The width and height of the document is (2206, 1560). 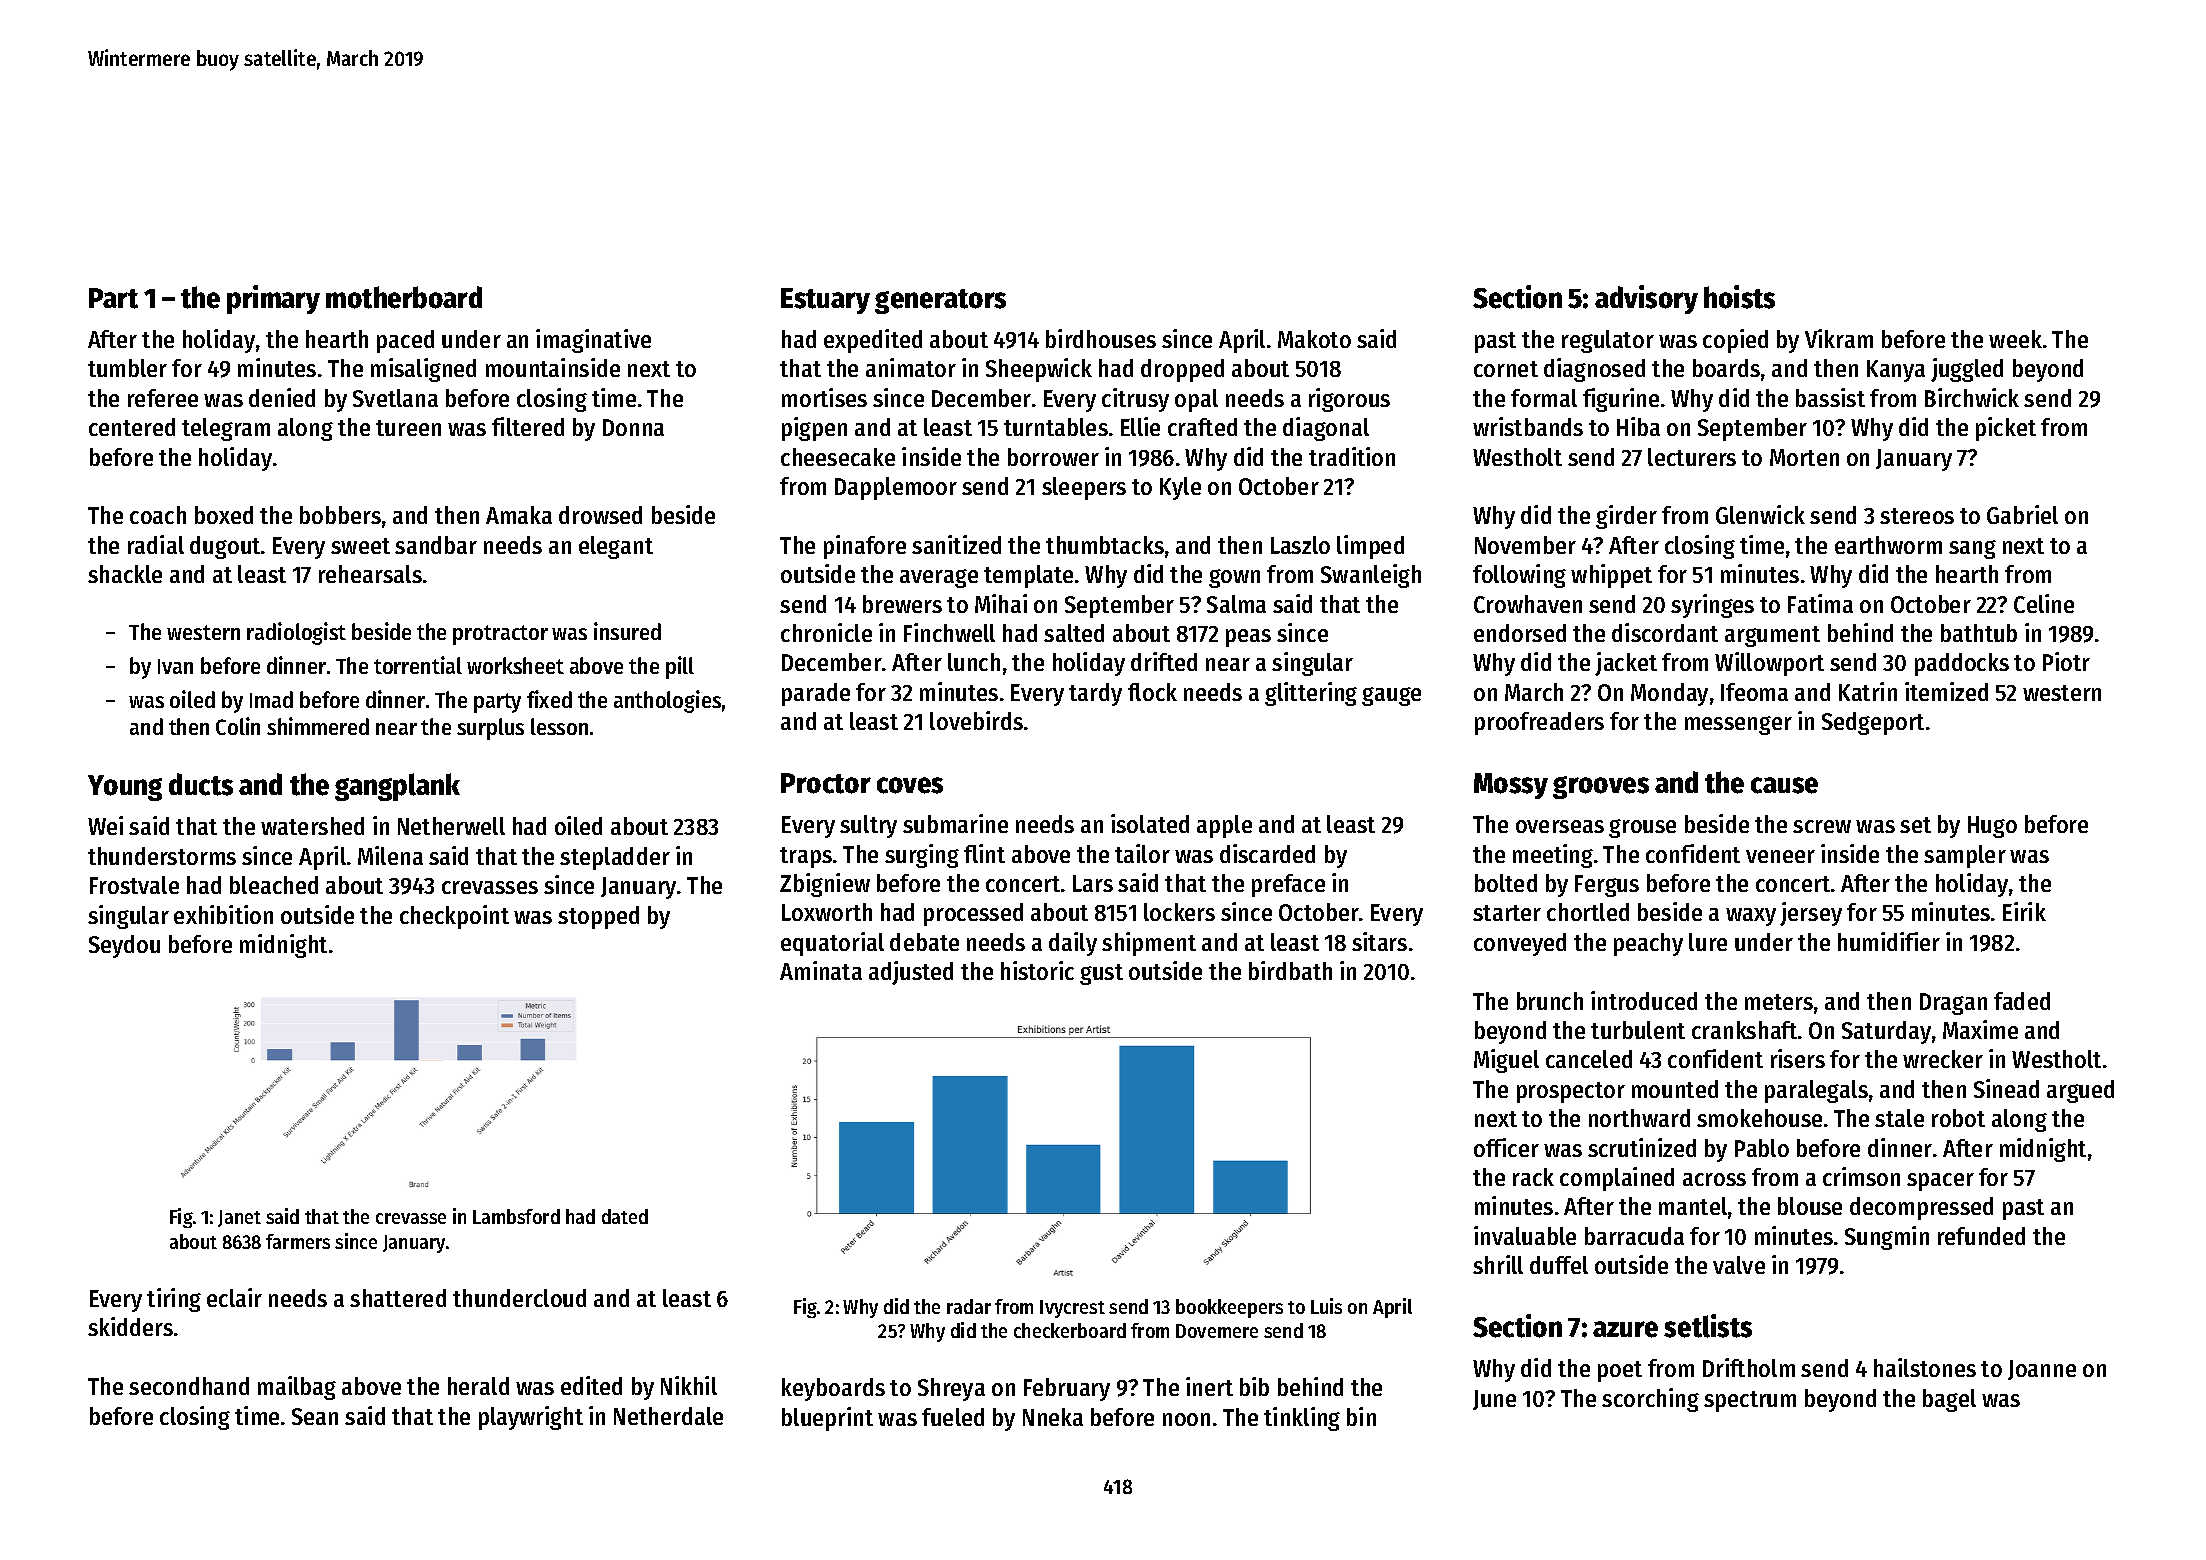 I want to click on adjusted, so click(x=911, y=973).
